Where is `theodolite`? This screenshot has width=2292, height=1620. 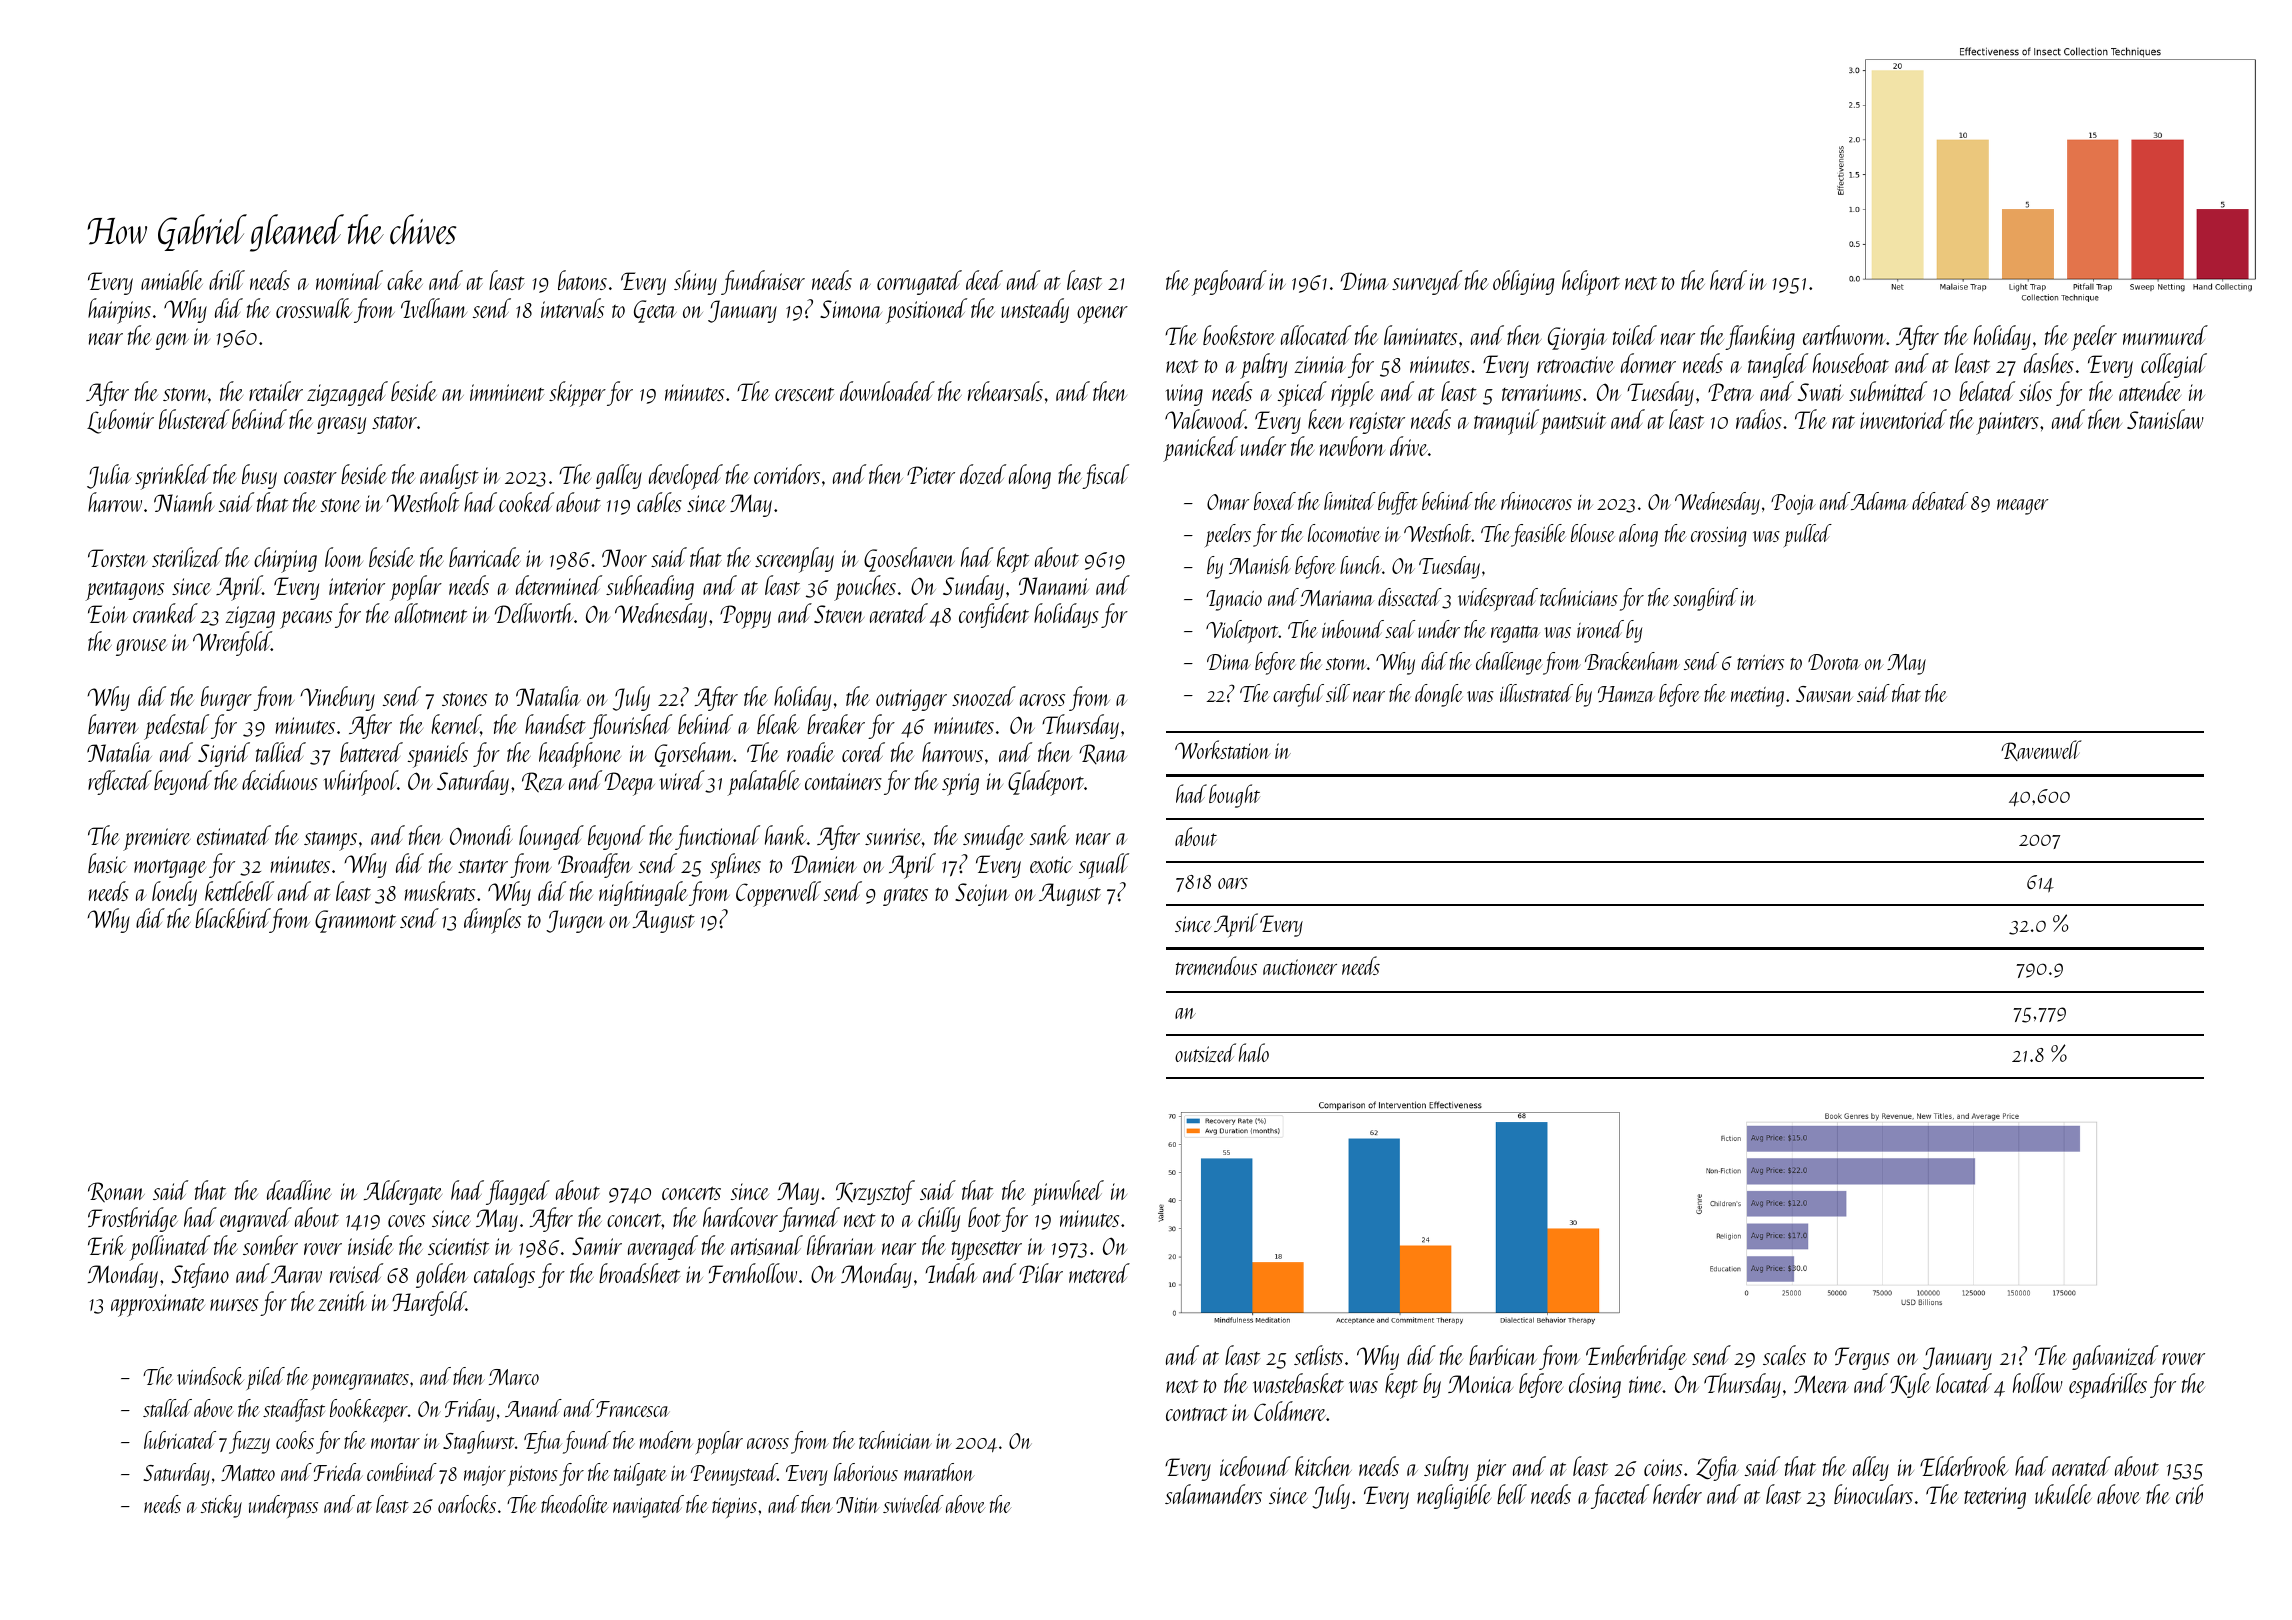
theodolite is located at coordinates (574, 1504).
